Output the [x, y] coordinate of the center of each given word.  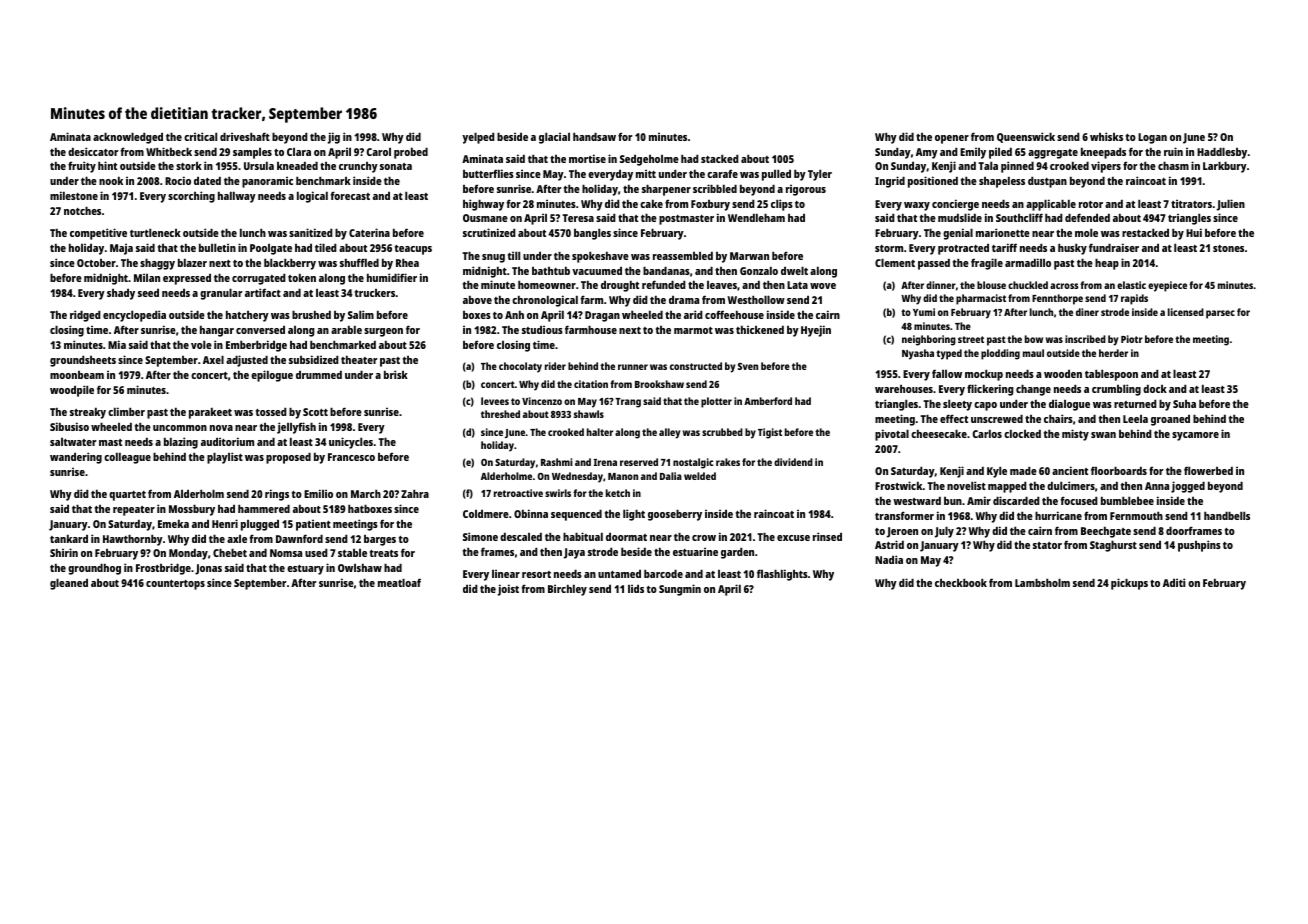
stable [352, 553]
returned [1135, 403]
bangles [592, 234]
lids [636, 588]
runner [633, 367]
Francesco [351, 457]
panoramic [267, 182]
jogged [1188, 487]
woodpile [72, 391]
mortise [587, 158]
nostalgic [693, 463]
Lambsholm [1042, 582]
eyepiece [1167, 286]
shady [121, 294]
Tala [988, 165]
